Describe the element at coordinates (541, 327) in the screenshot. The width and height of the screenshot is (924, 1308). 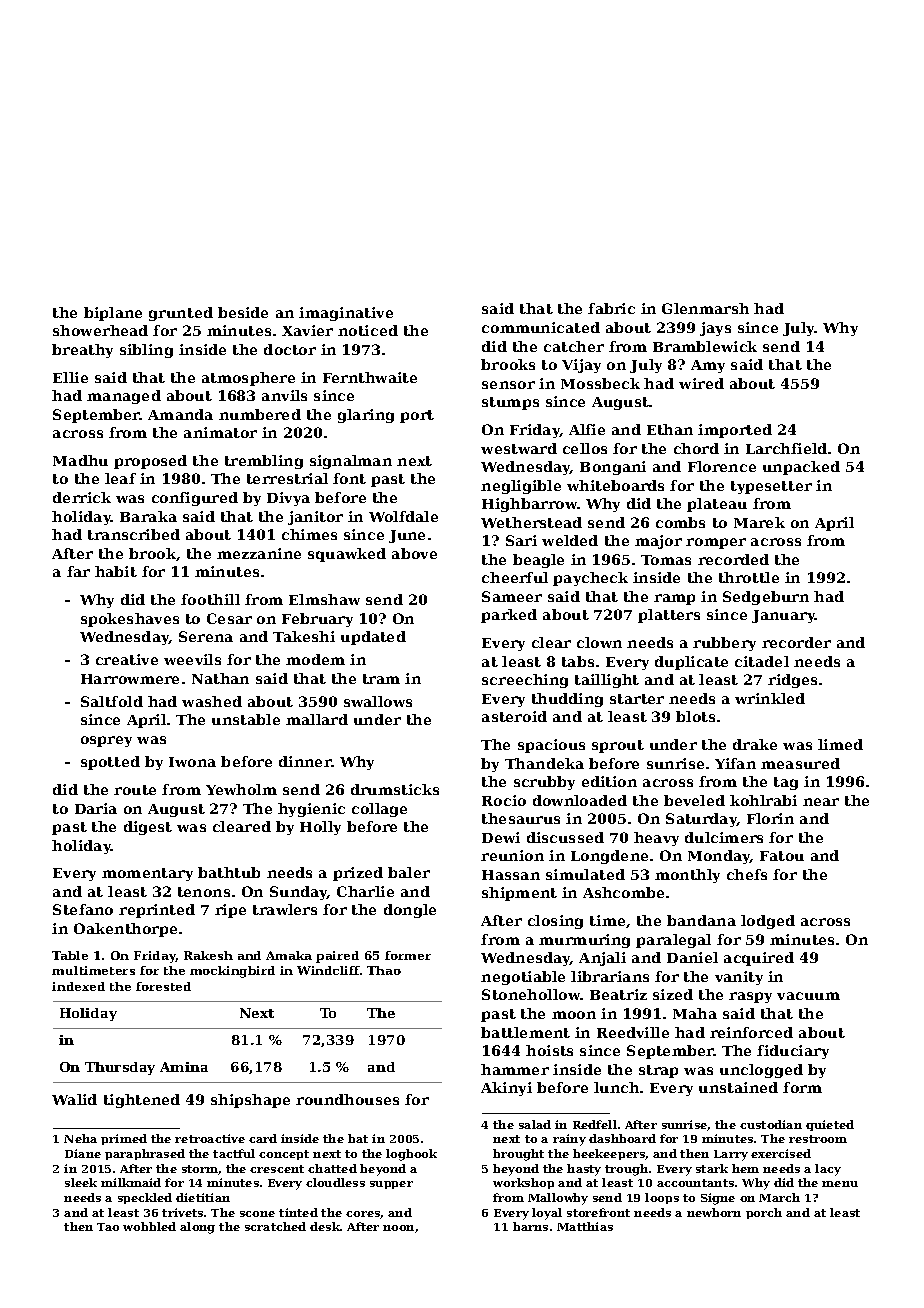
I see `communicated` at that location.
